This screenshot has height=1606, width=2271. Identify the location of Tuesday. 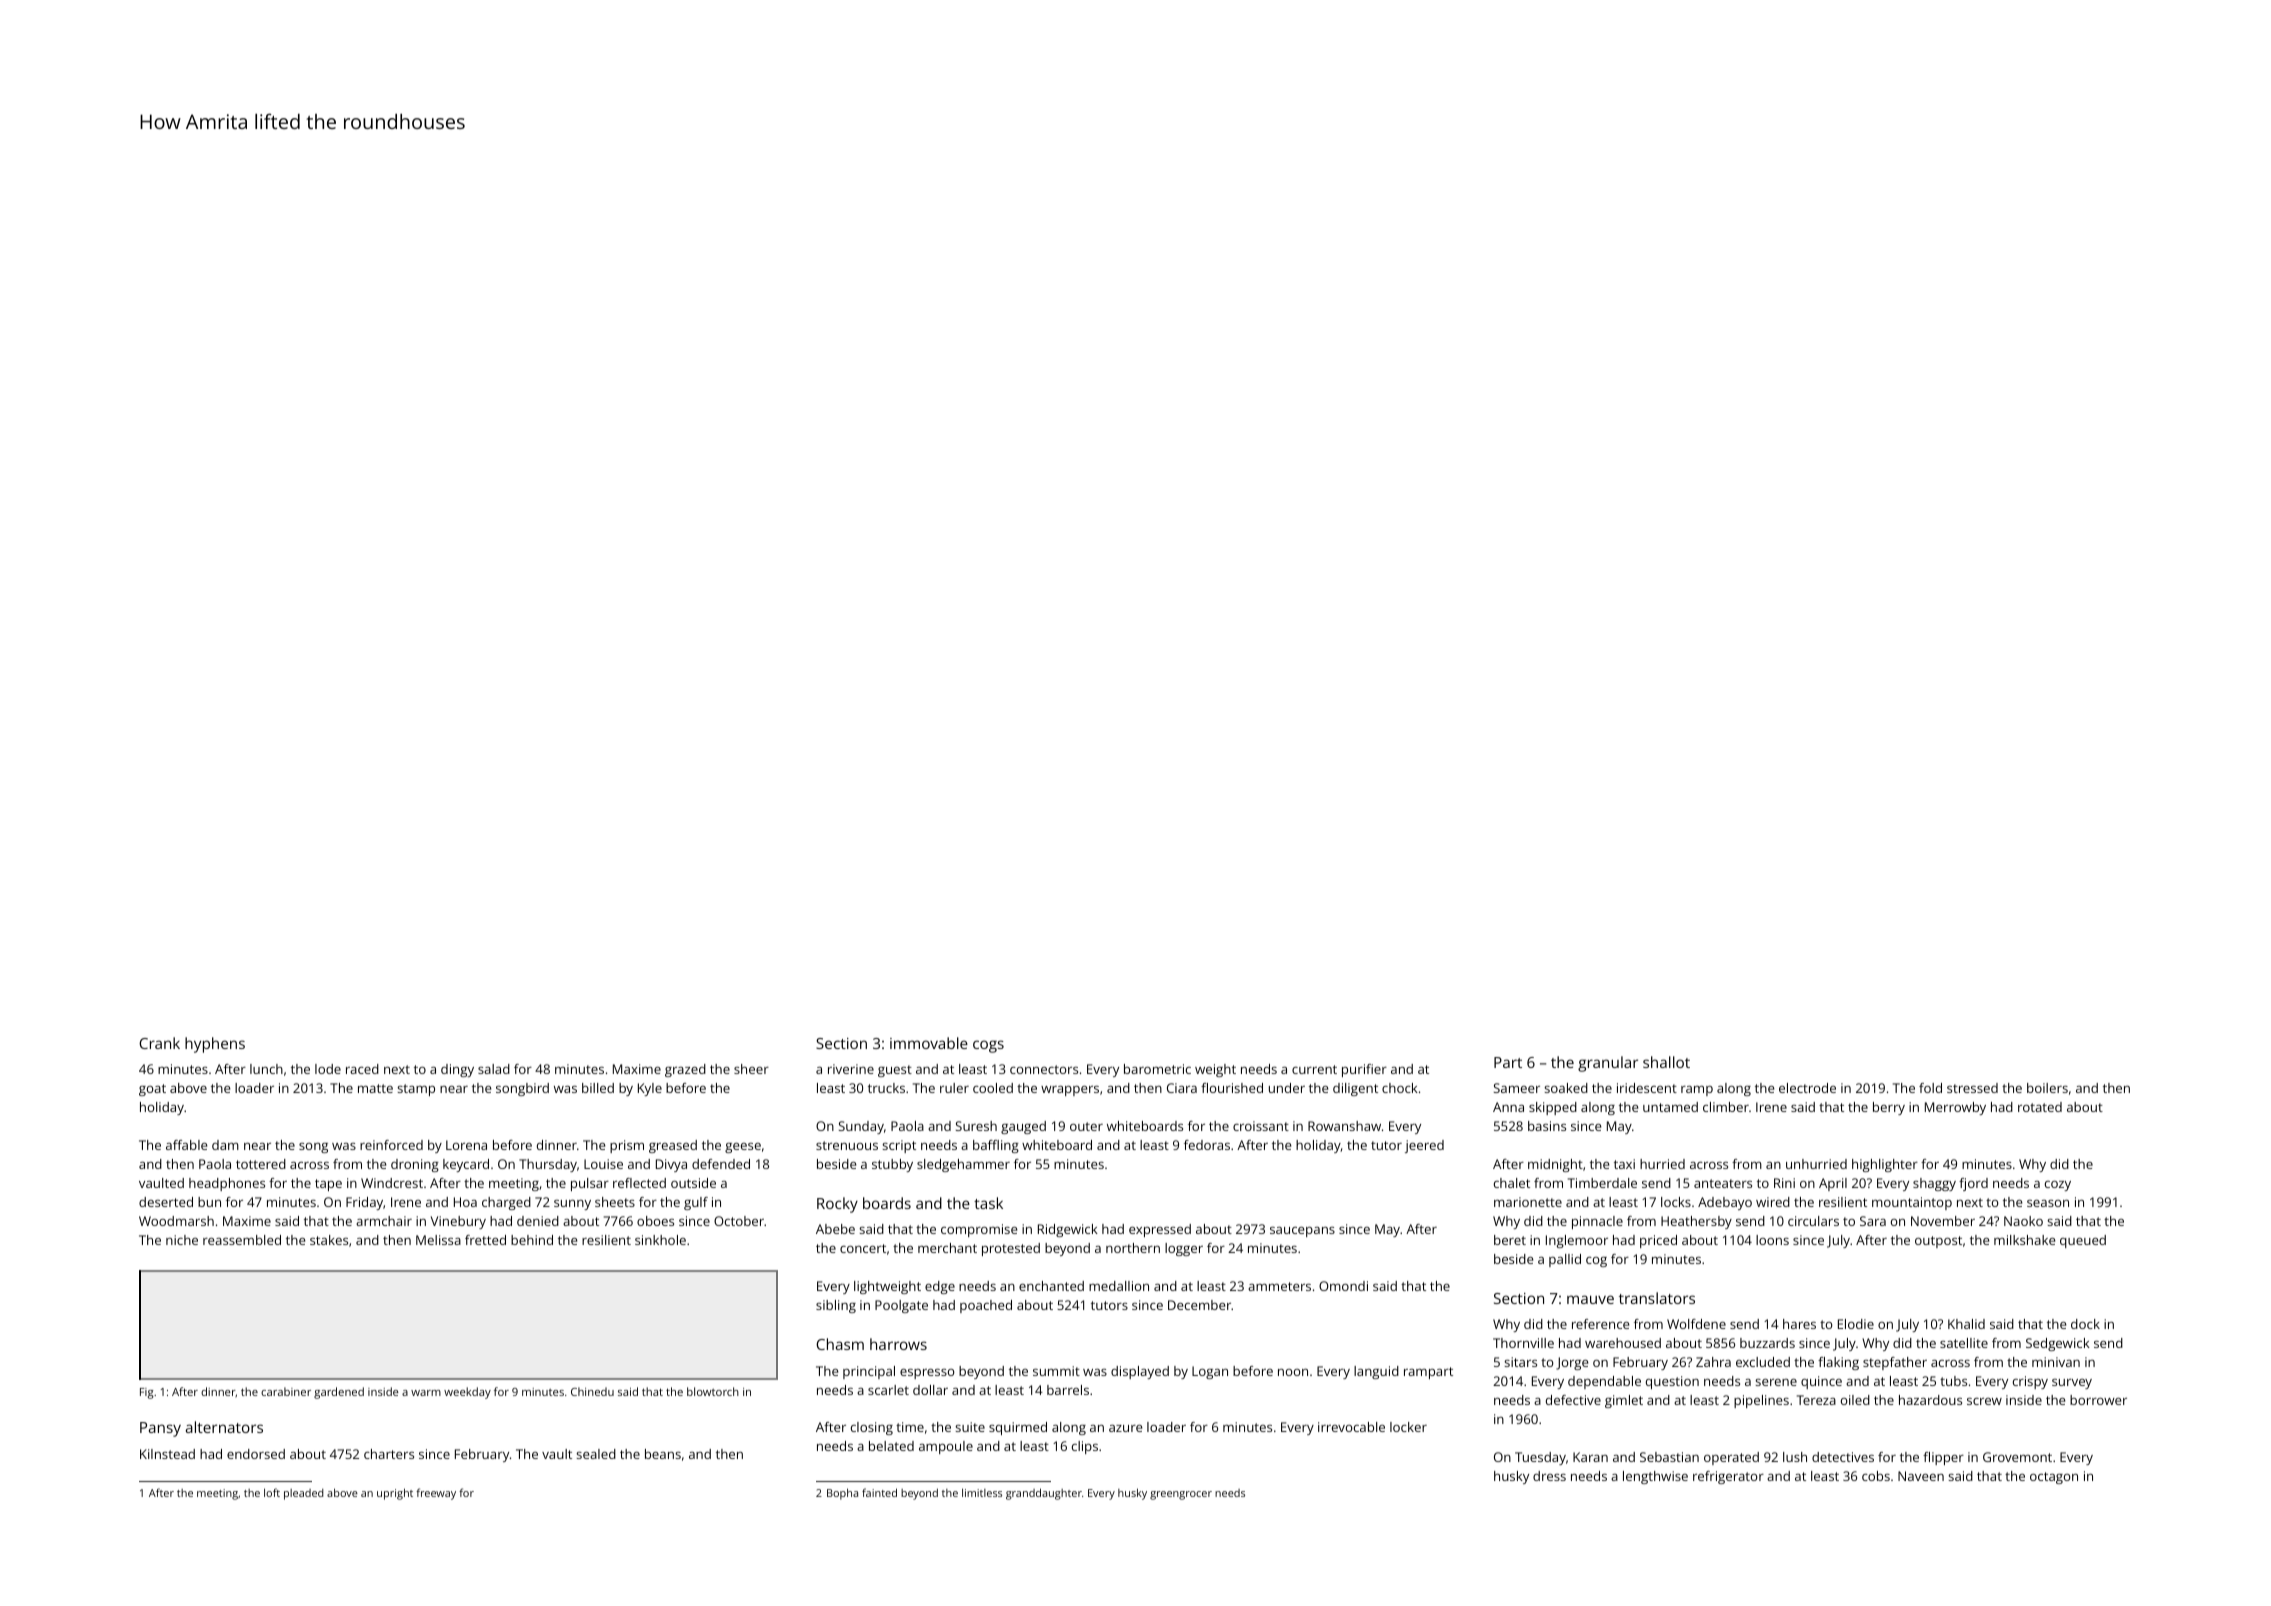
(1540, 1458).
